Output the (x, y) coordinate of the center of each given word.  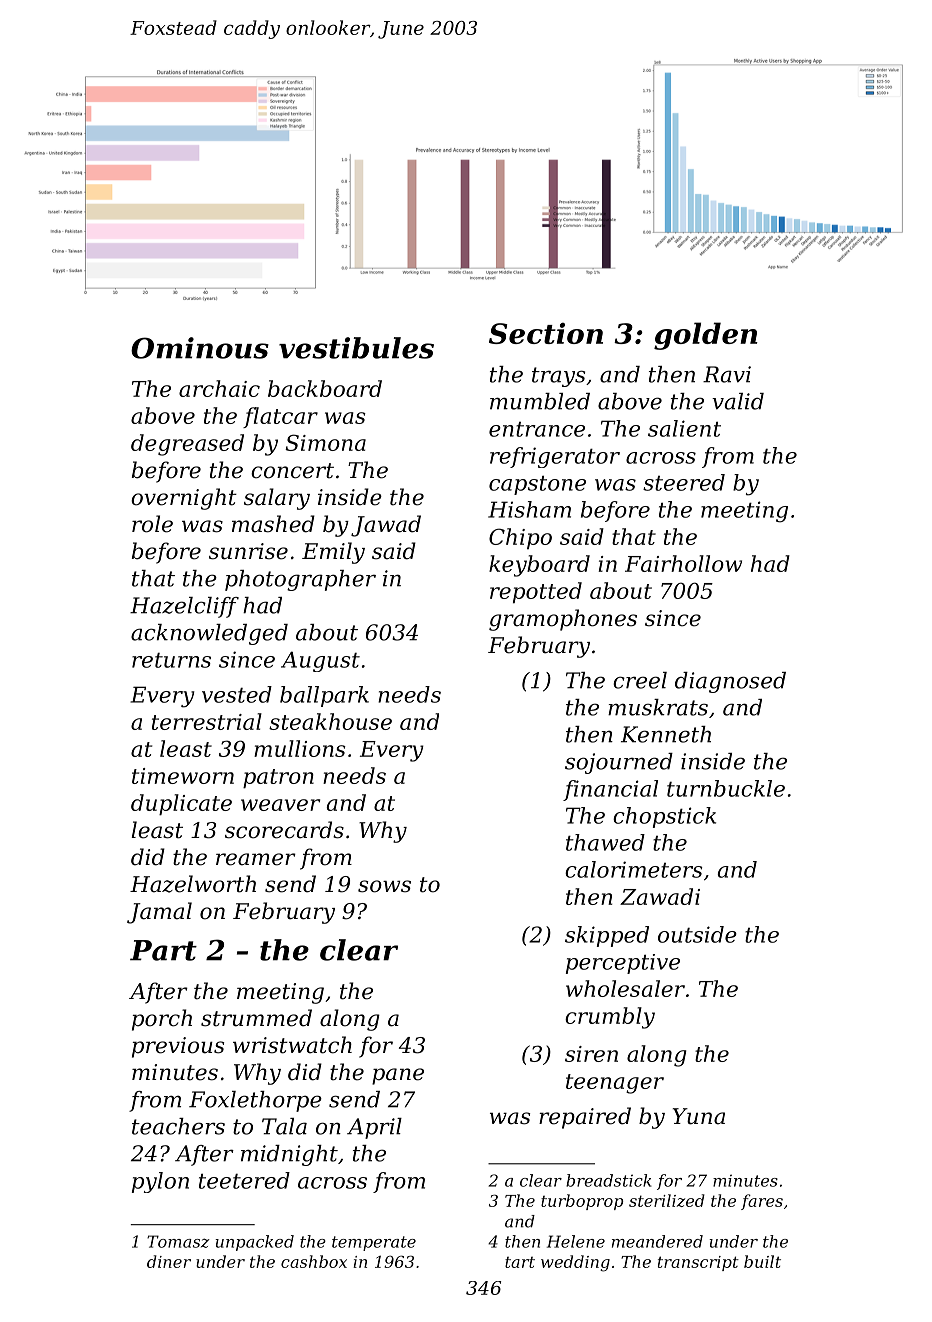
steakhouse (330, 721)
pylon (160, 1182)
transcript (698, 1263)
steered (684, 482)
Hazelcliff (184, 607)
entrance (537, 429)
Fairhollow (683, 563)
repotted (536, 593)
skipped (607, 936)
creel (640, 680)
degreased (187, 445)
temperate (374, 1243)
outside (697, 934)
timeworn (183, 776)
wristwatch (292, 1045)
